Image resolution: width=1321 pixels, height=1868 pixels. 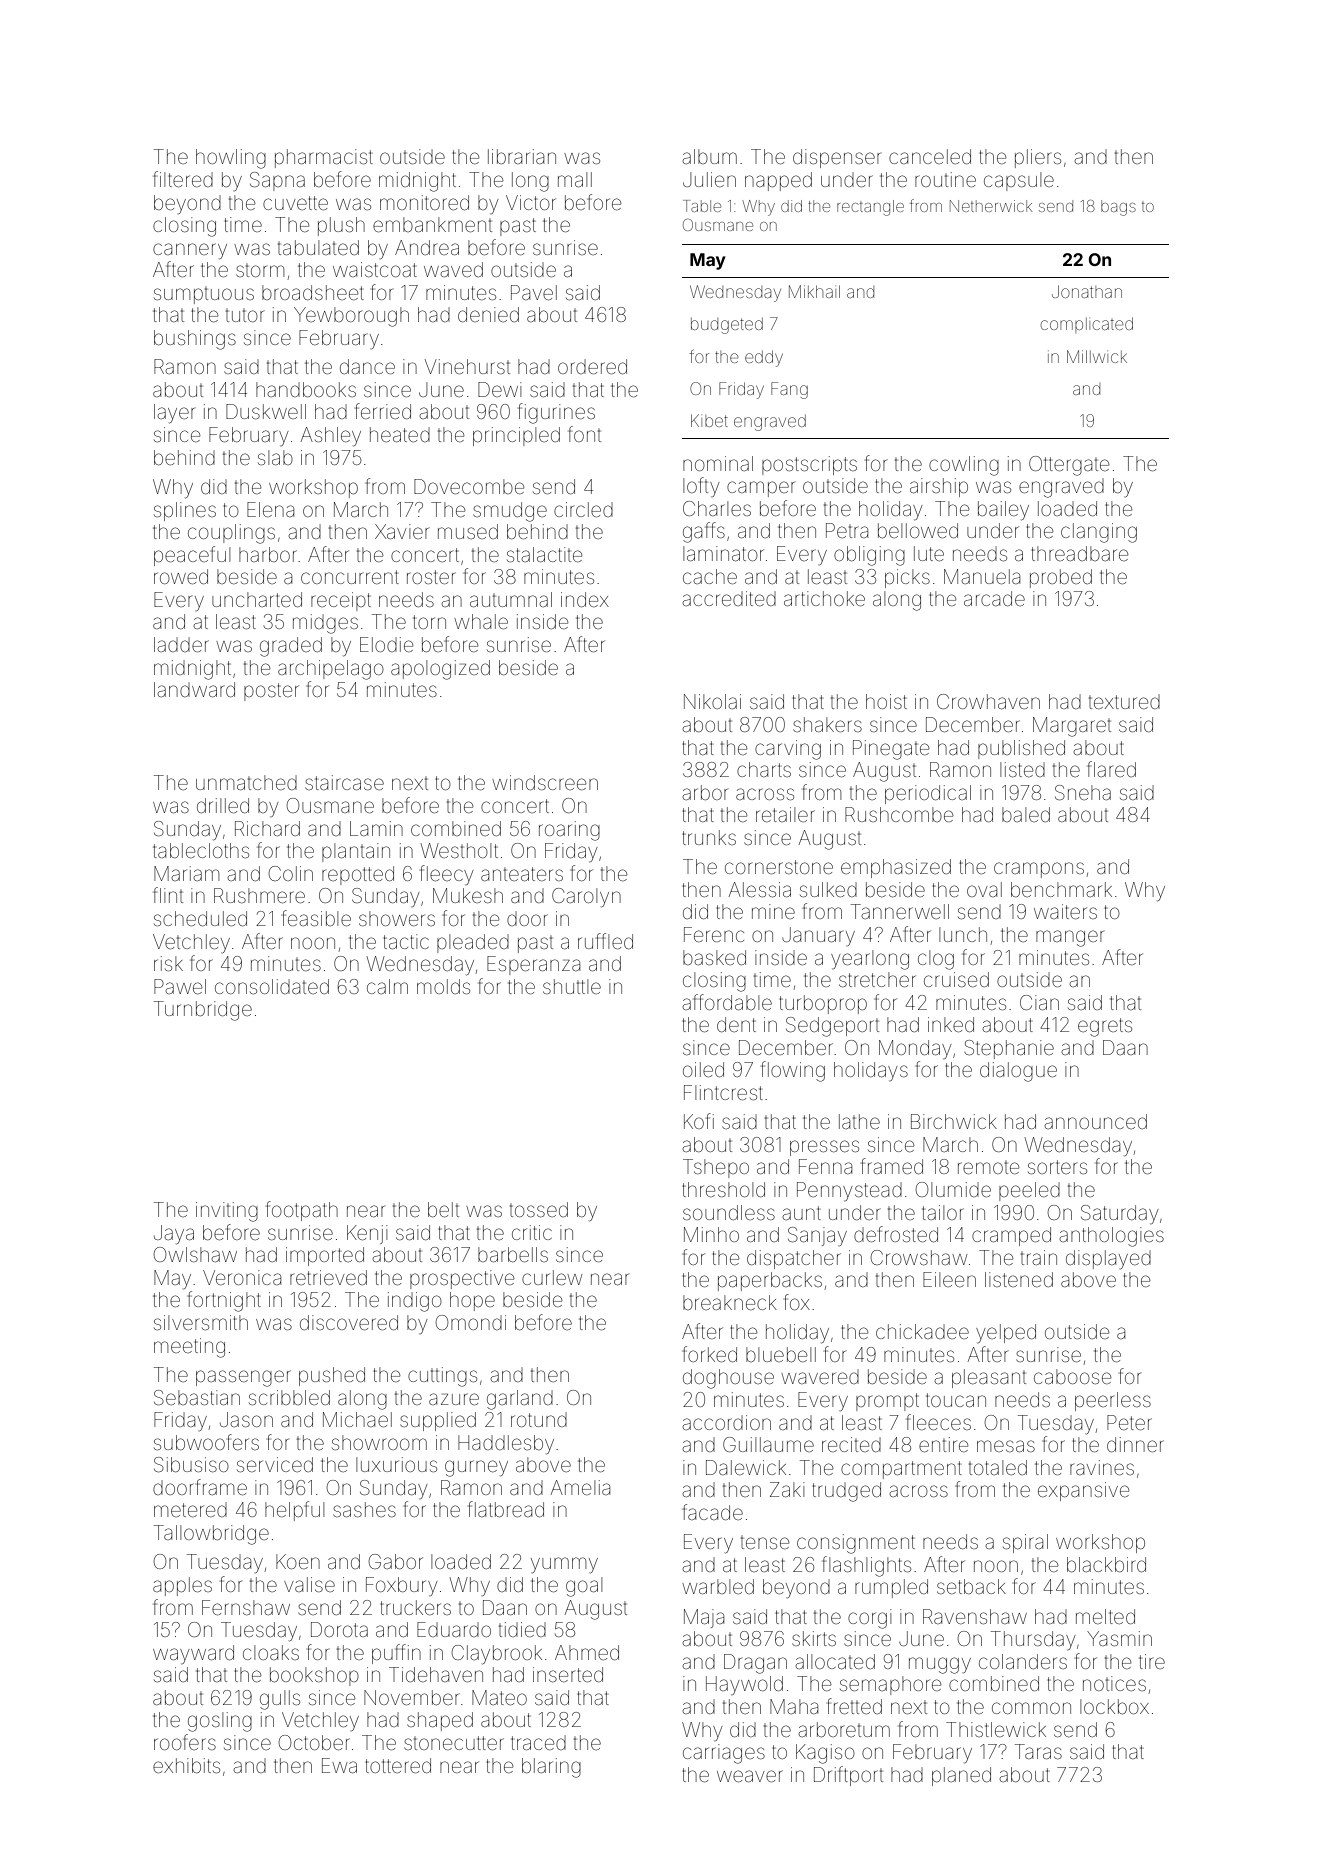 I want to click on Fernshaw, so click(x=246, y=1607).
